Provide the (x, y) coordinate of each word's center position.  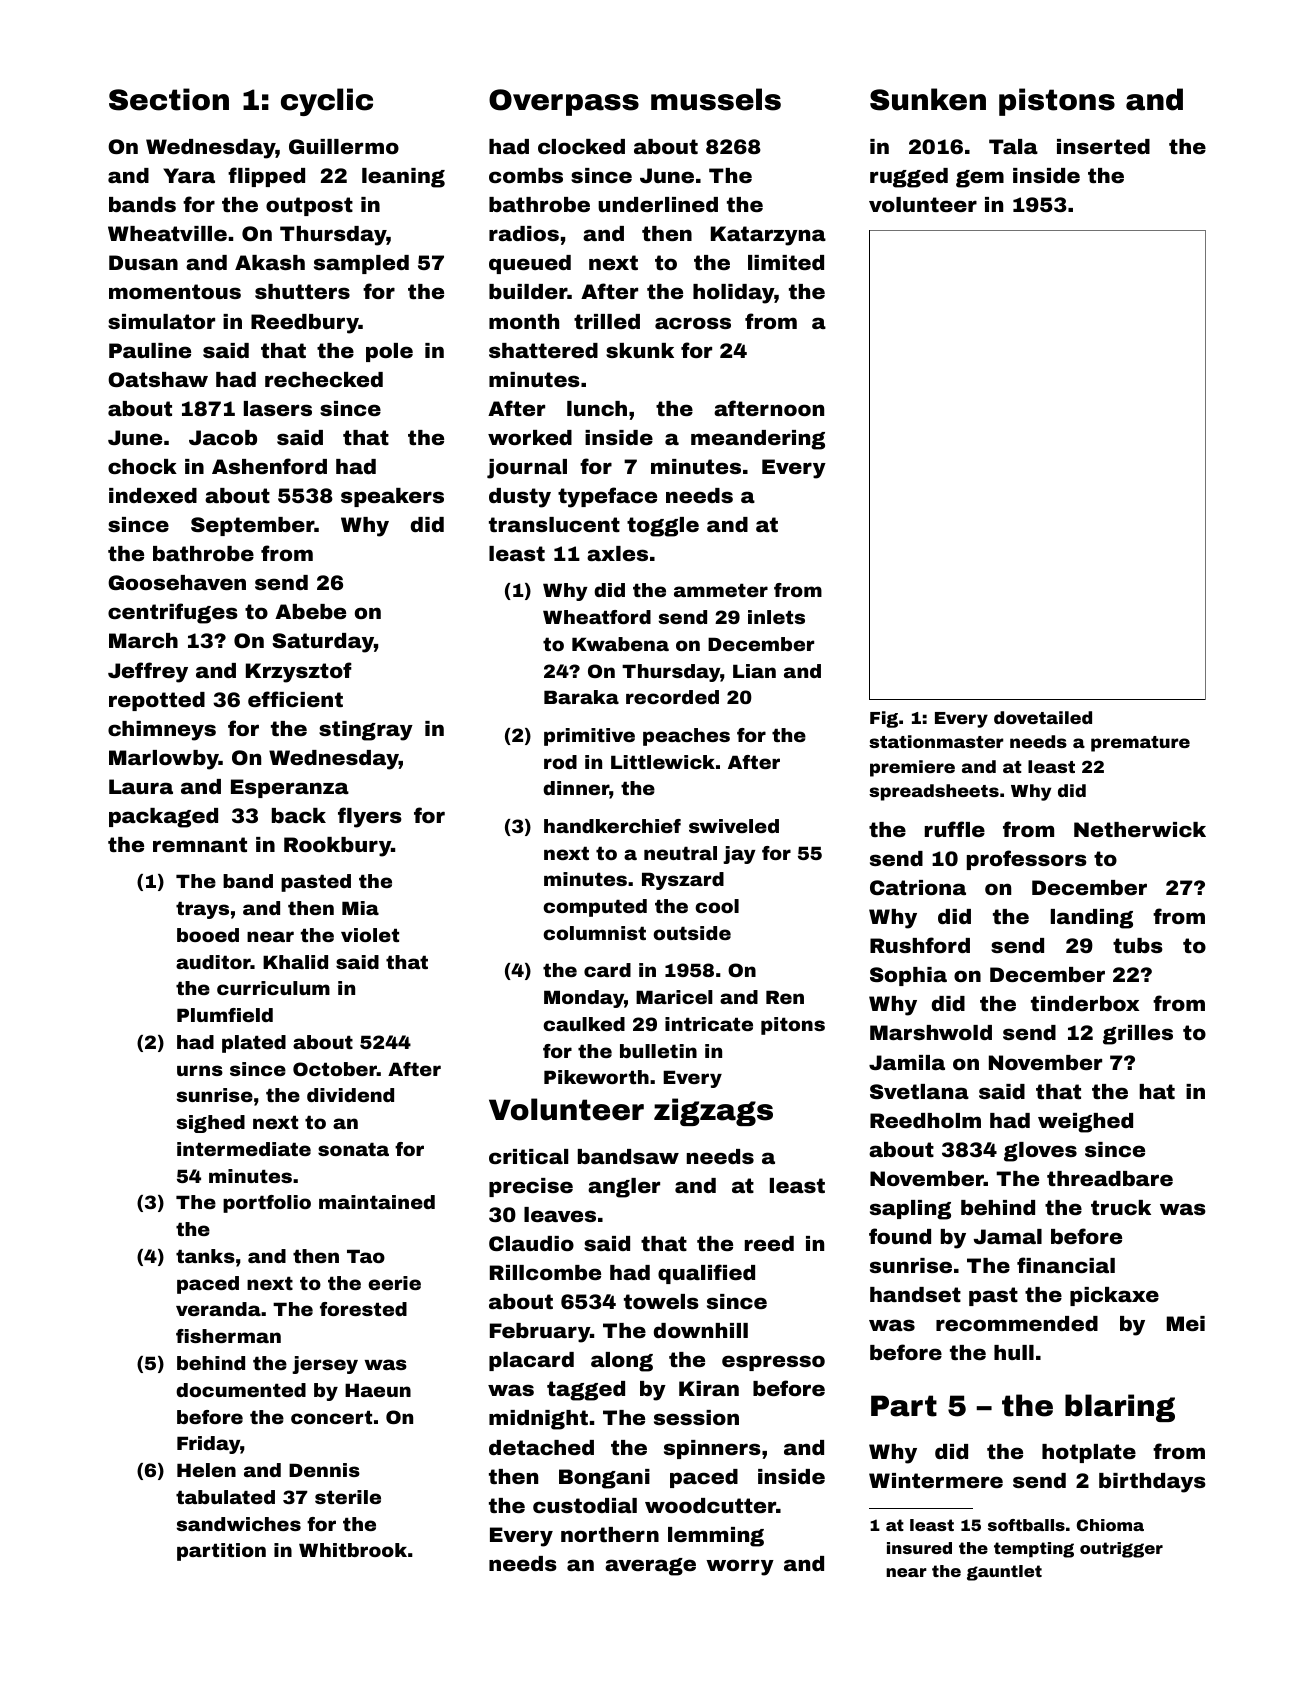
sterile (348, 1497)
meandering (758, 440)
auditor (213, 962)
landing (1092, 919)
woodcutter (710, 1505)
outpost (309, 206)
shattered (543, 350)
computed (595, 908)
